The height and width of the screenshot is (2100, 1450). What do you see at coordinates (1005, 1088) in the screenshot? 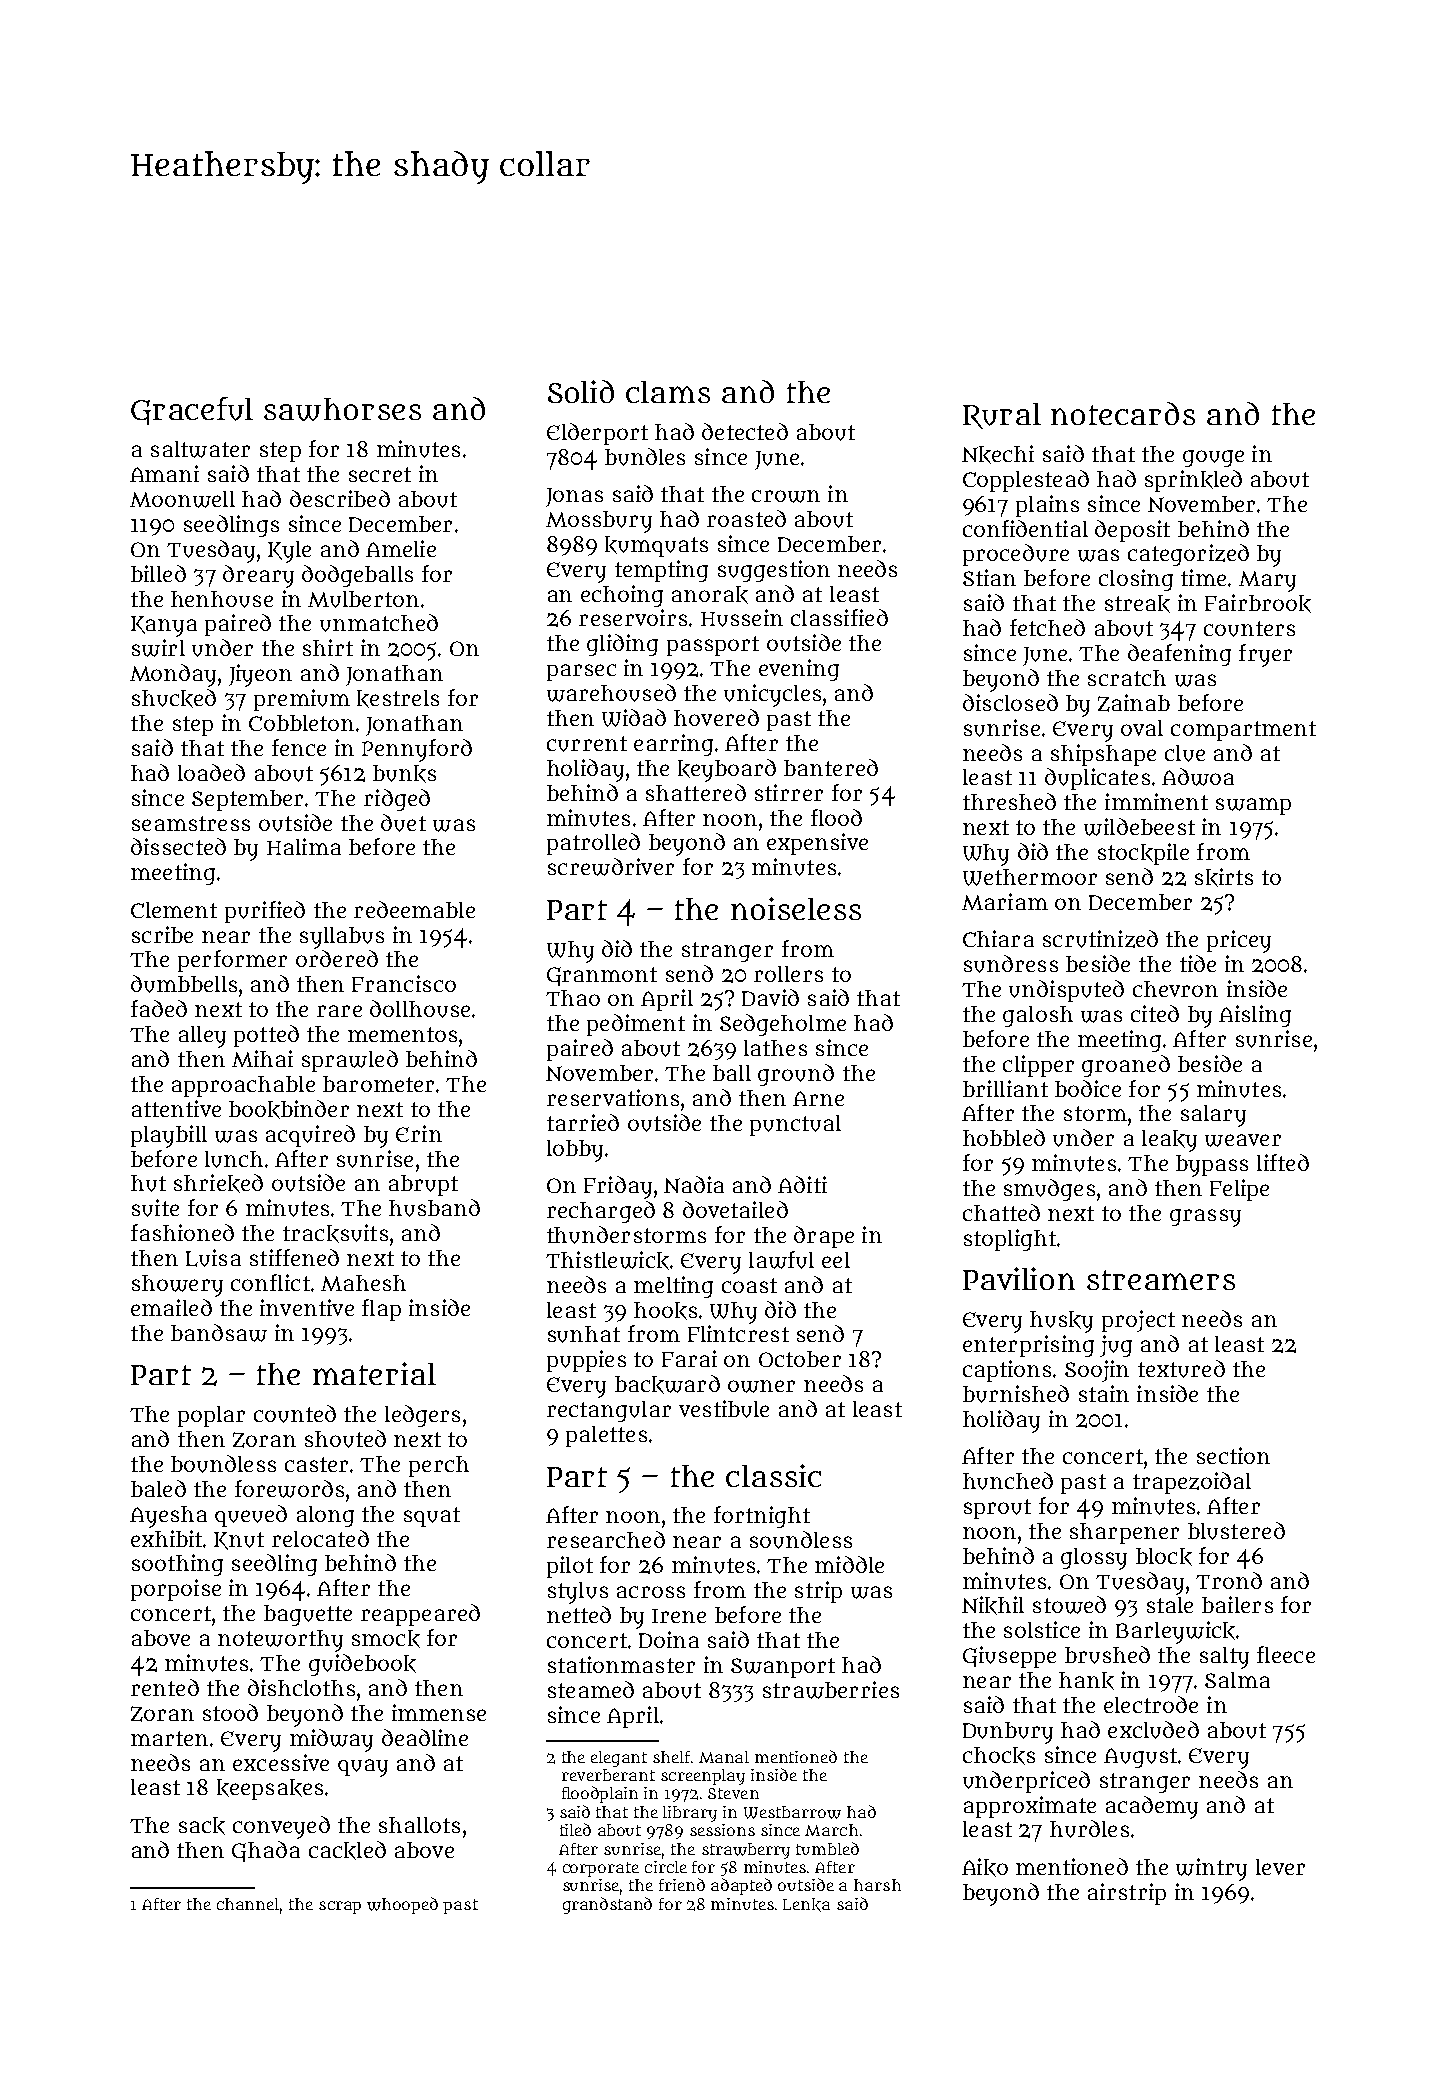
I see `brilliant` at bounding box center [1005, 1088].
